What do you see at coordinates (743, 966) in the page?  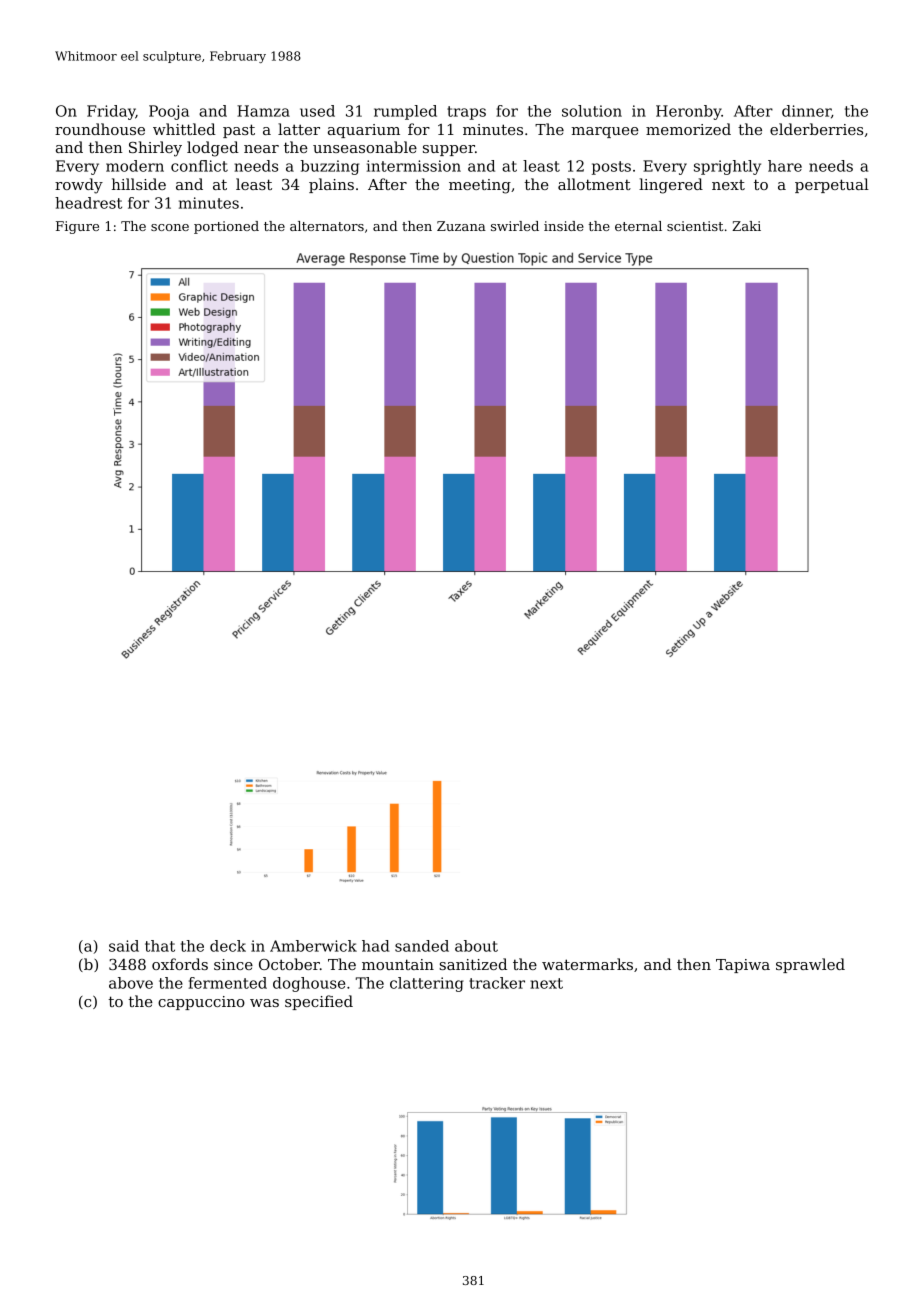 I see `Tapiwa` at bounding box center [743, 966].
